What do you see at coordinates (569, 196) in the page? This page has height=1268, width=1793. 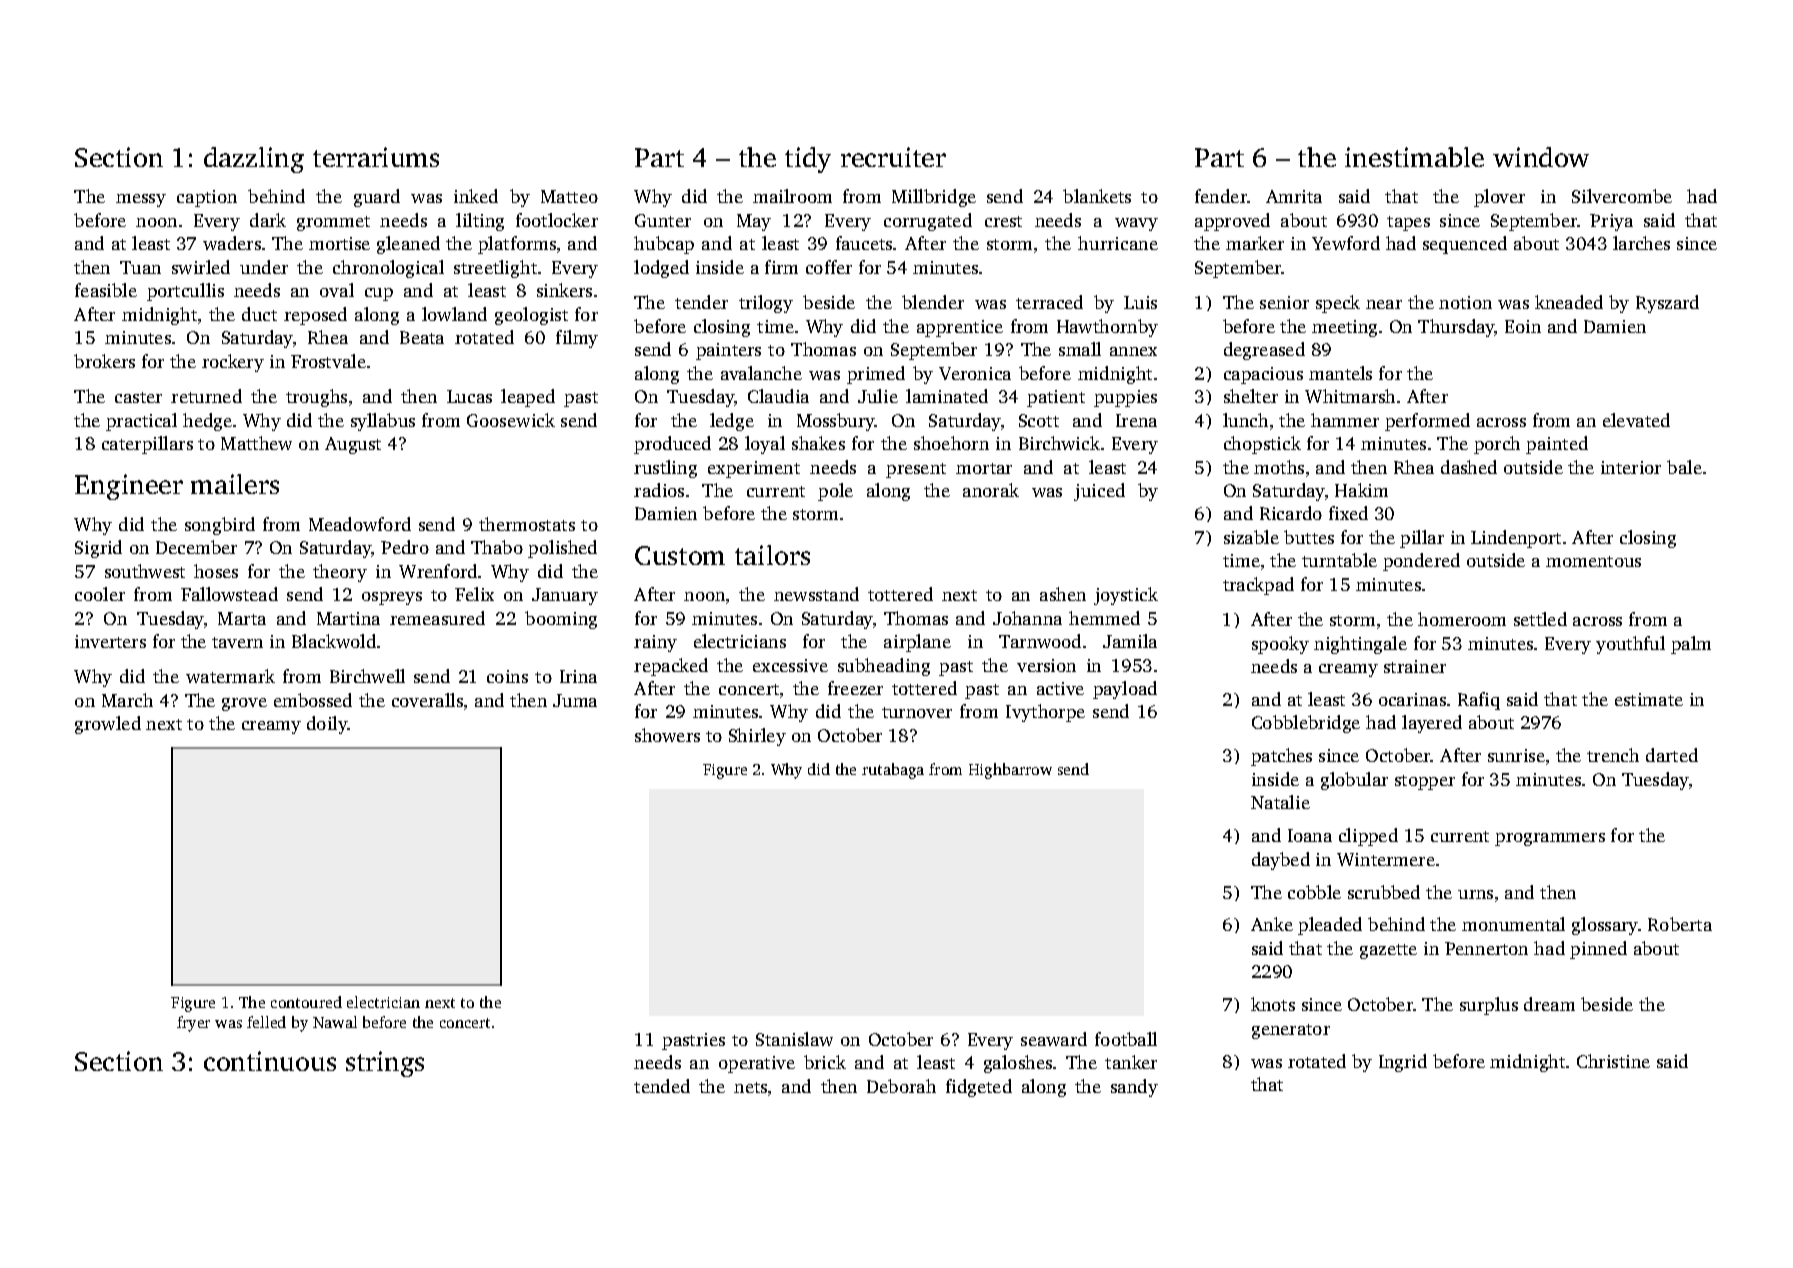 I see `Matteo` at bounding box center [569, 196].
